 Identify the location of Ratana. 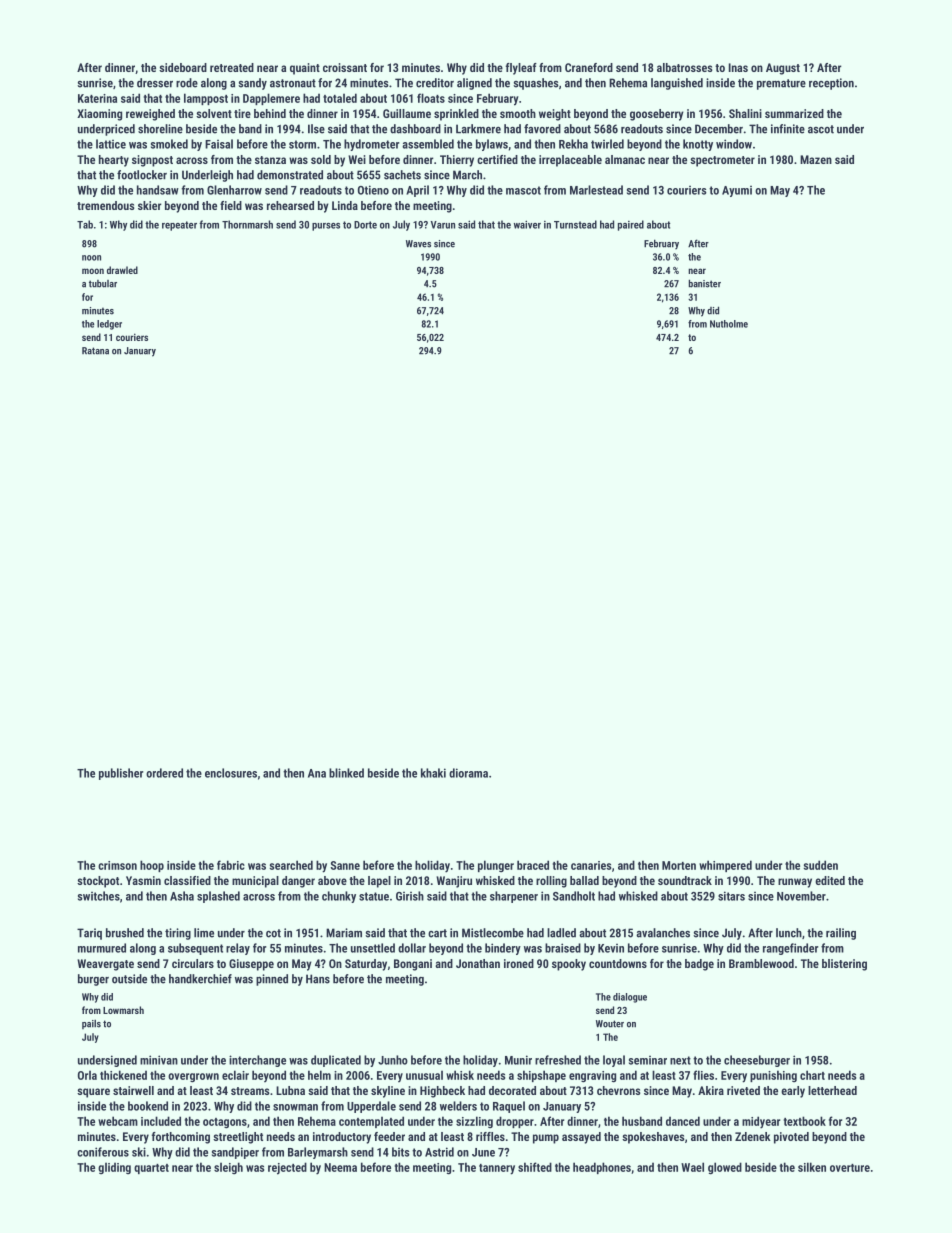
(95, 351).
